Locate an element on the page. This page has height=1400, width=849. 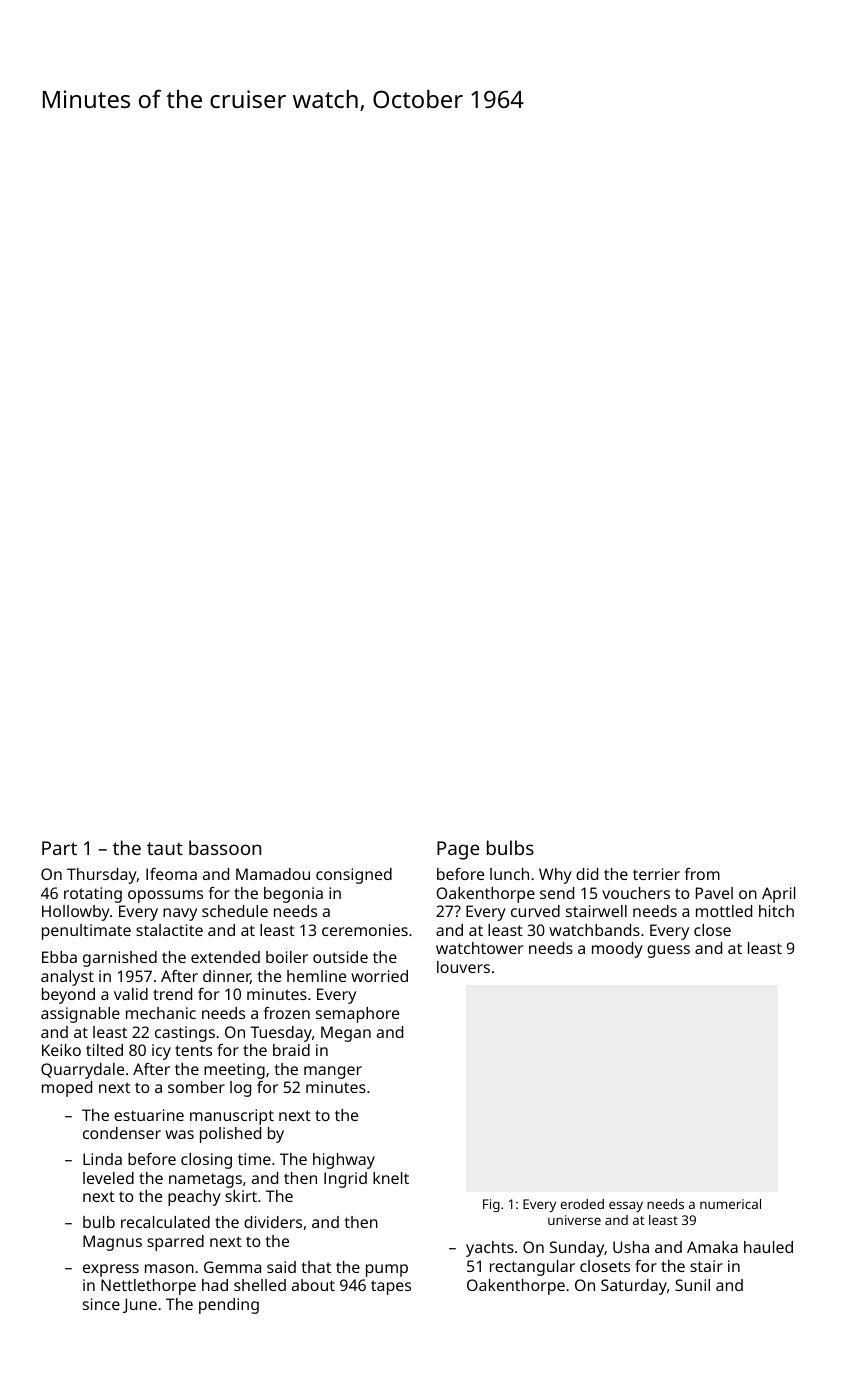
Ifeoma is located at coordinates (171, 874).
